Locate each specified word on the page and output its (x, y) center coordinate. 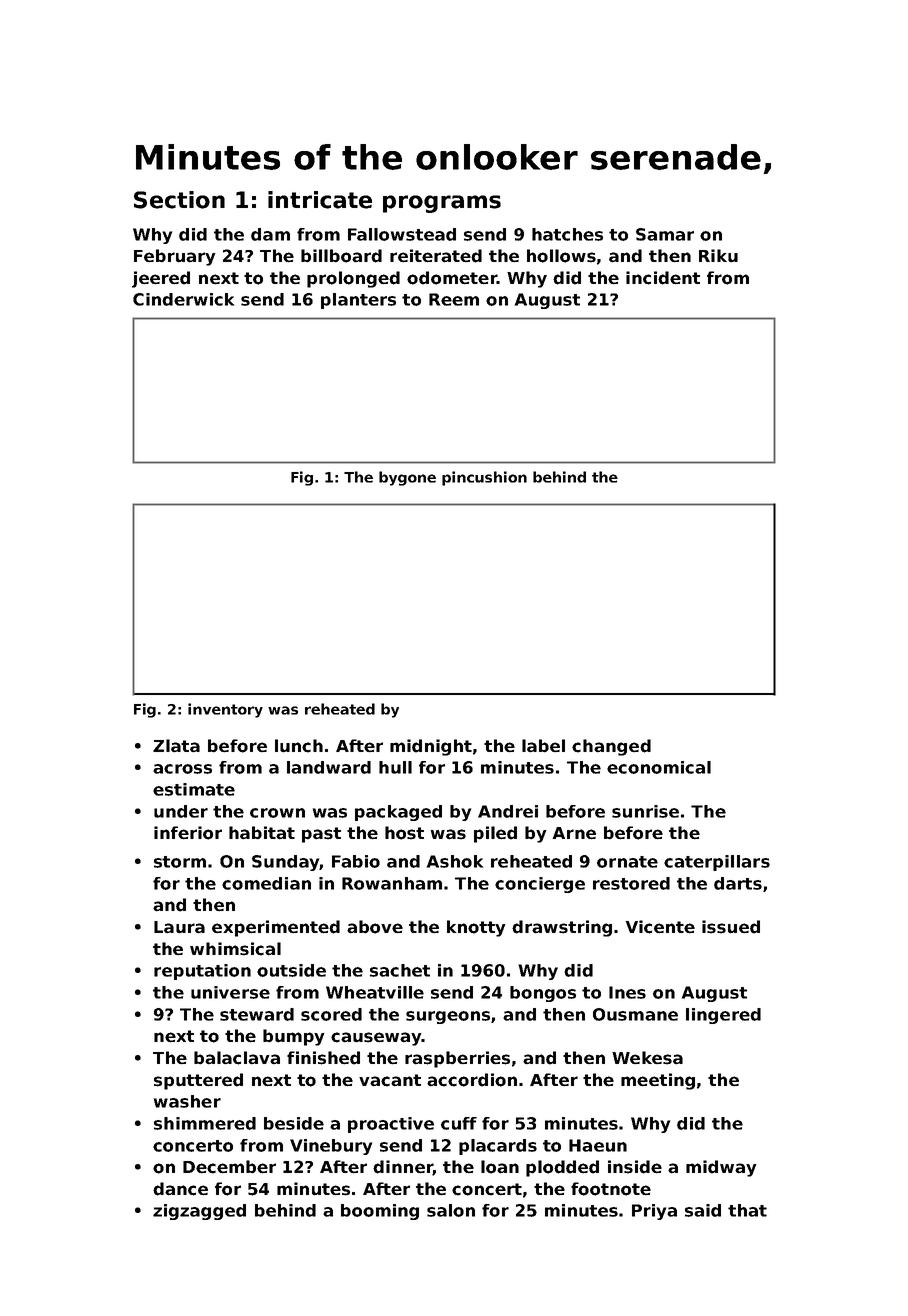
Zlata (176, 745)
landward (329, 767)
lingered (723, 1016)
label (543, 746)
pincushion (484, 478)
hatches (567, 234)
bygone (407, 478)
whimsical (235, 949)
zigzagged (199, 1212)
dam (270, 234)
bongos (543, 994)
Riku (718, 255)
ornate (627, 862)
